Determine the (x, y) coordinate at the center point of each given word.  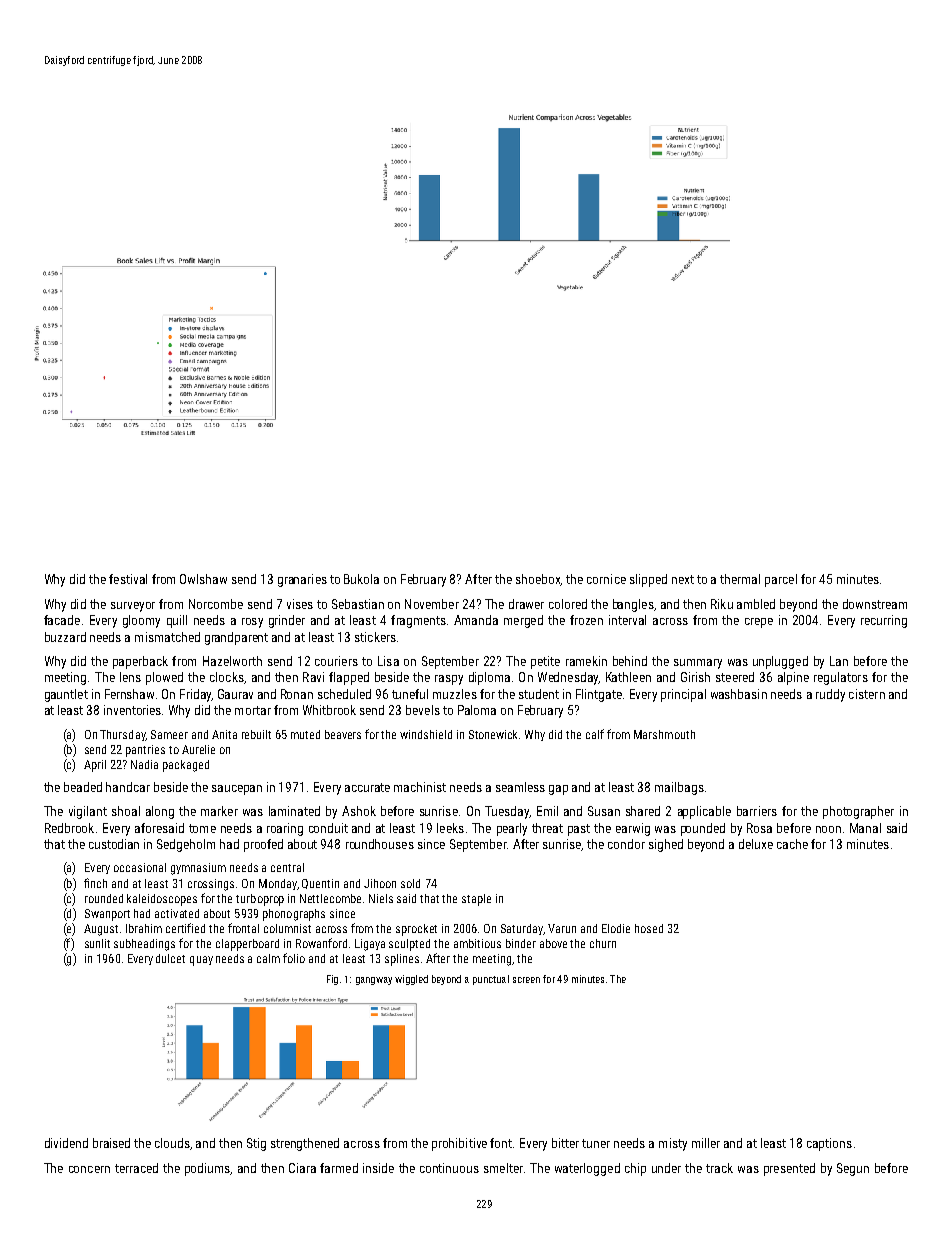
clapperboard (247, 945)
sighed (666, 845)
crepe (759, 623)
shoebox (538, 580)
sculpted (409, 945)
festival (128, 579)
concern (89, 1169)
